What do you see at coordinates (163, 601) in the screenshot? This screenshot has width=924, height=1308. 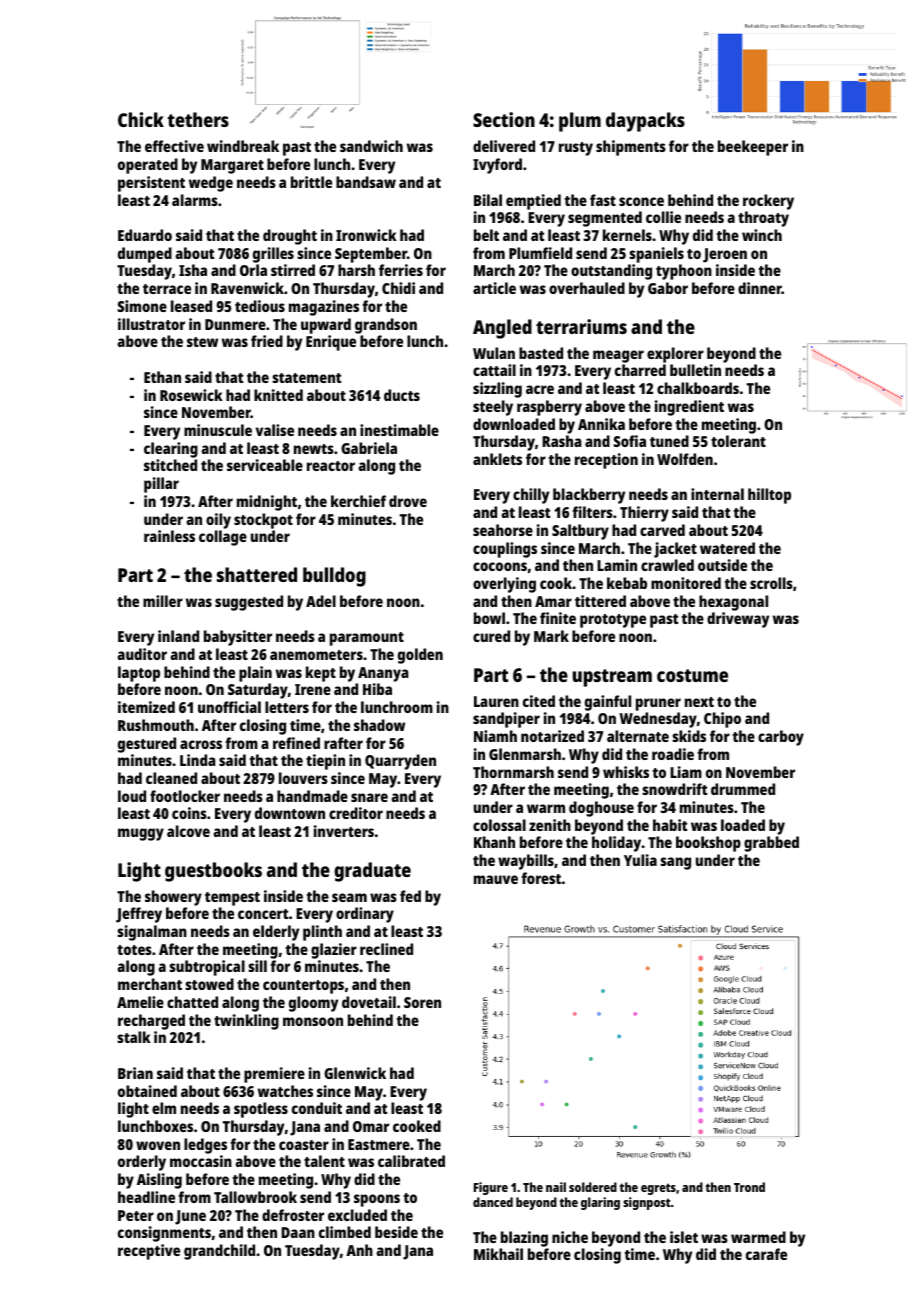 I see `miller` at bounding box center [163, 601].
